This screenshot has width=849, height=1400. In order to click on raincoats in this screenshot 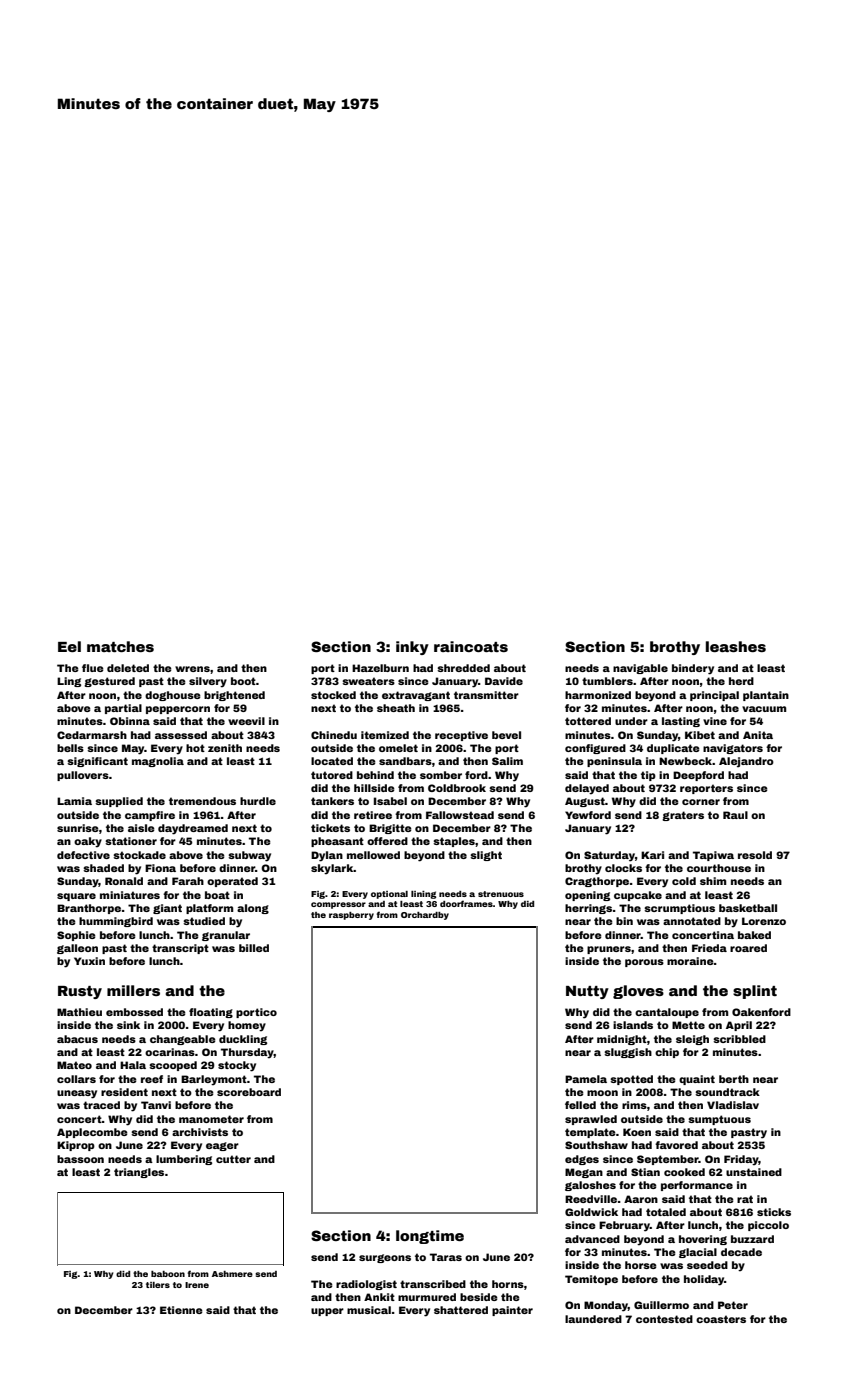, I will do `click(471, 646)`.
